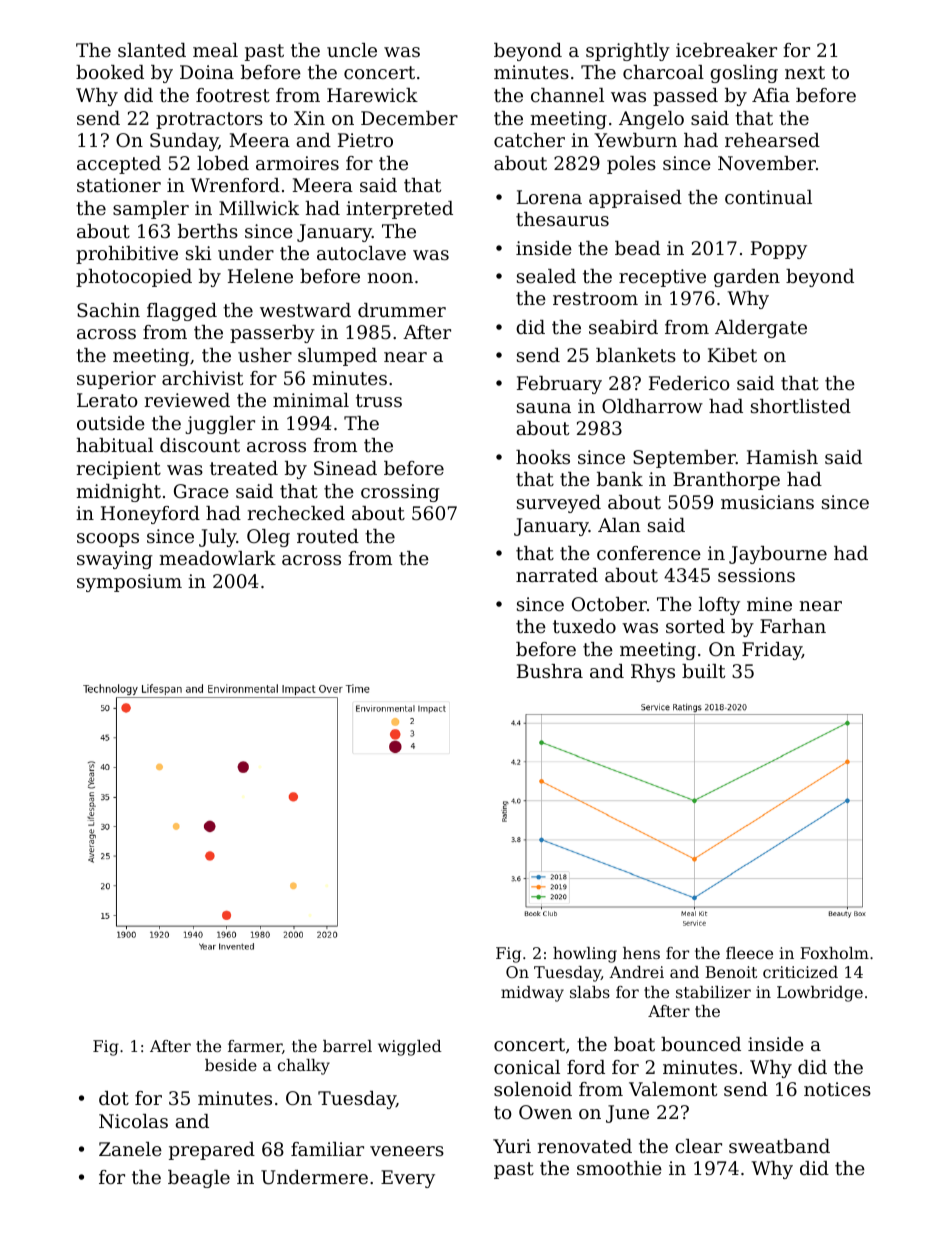 The height and width of the screenshot is (1233, 952). Describe the element at coordinates (550, 671) in the screenshot. I see `Bushra` at that location.
